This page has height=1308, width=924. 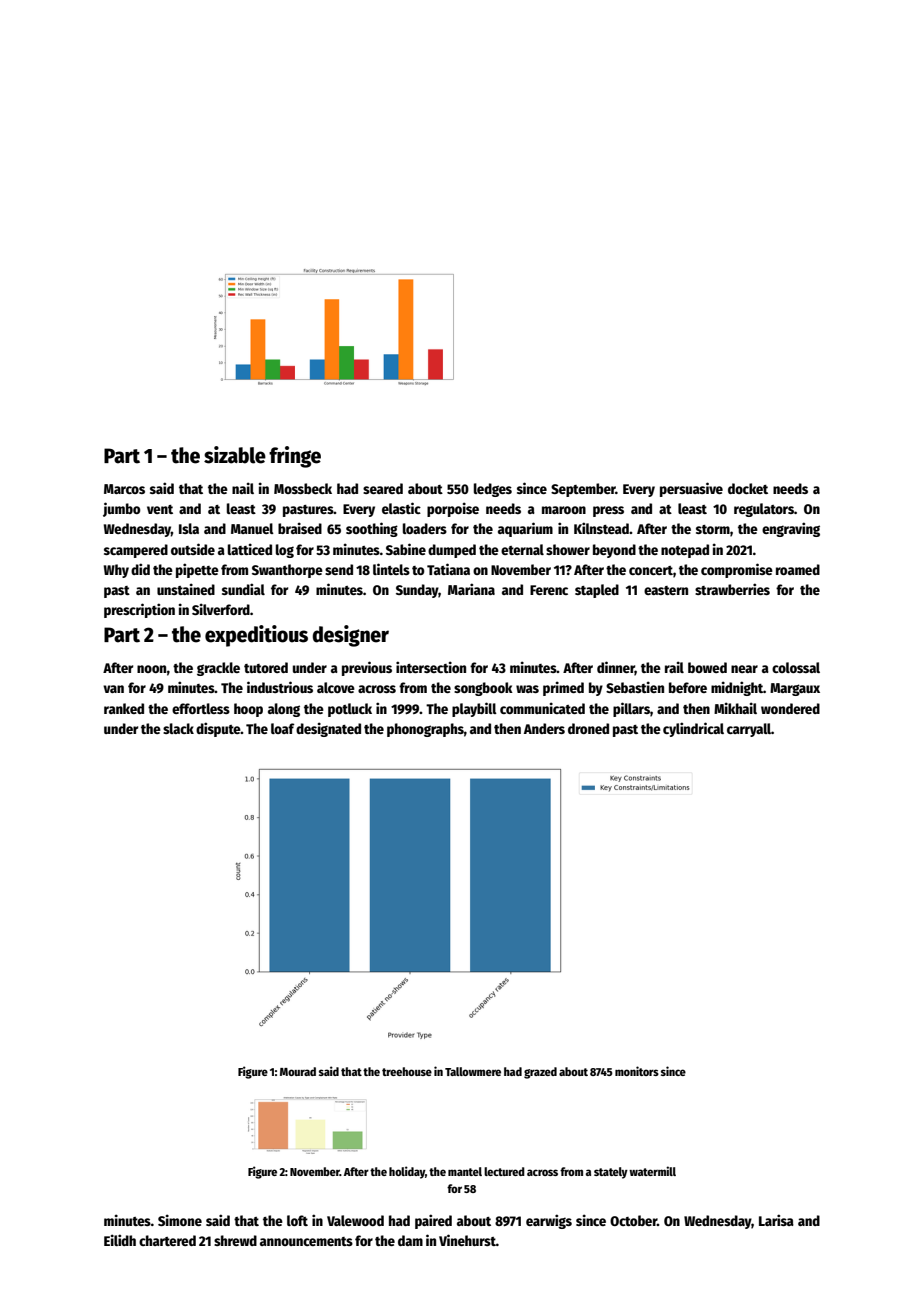 I want to click on Margaux, so click(x=795, y=689).
